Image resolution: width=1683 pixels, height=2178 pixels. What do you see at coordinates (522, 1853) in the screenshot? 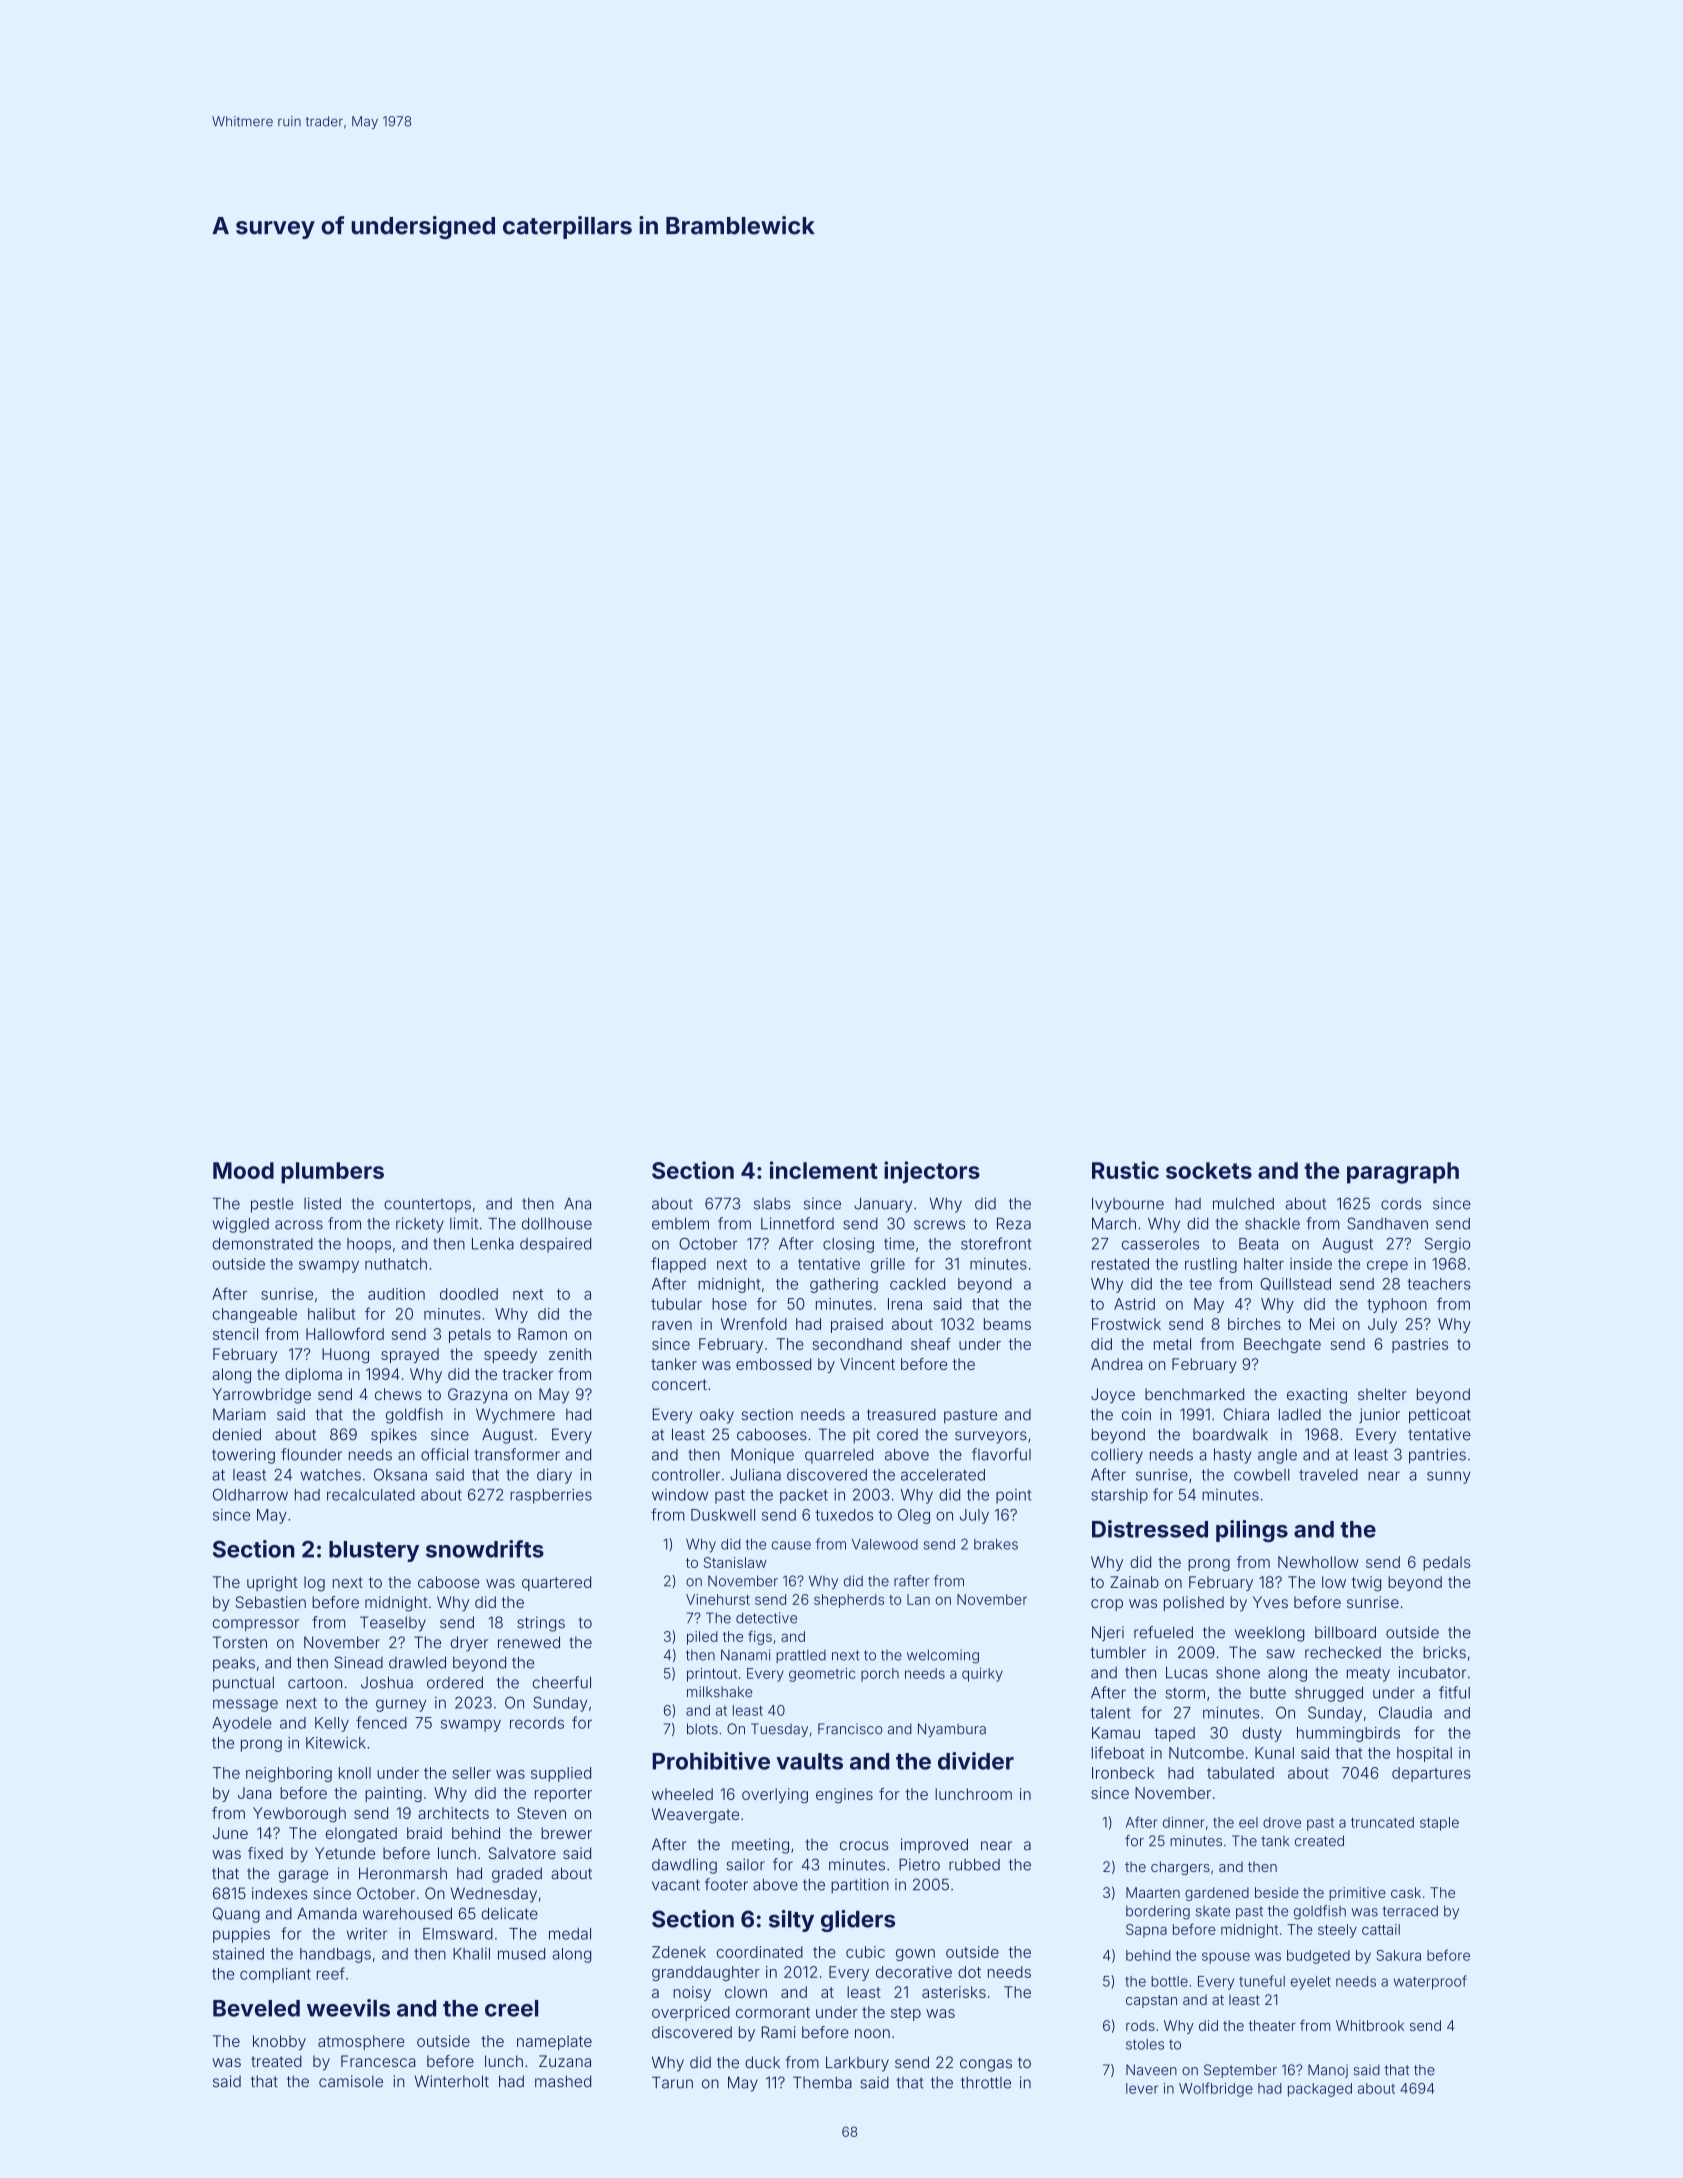
I see `Salvatore` at bounding box center [522, 1853].
